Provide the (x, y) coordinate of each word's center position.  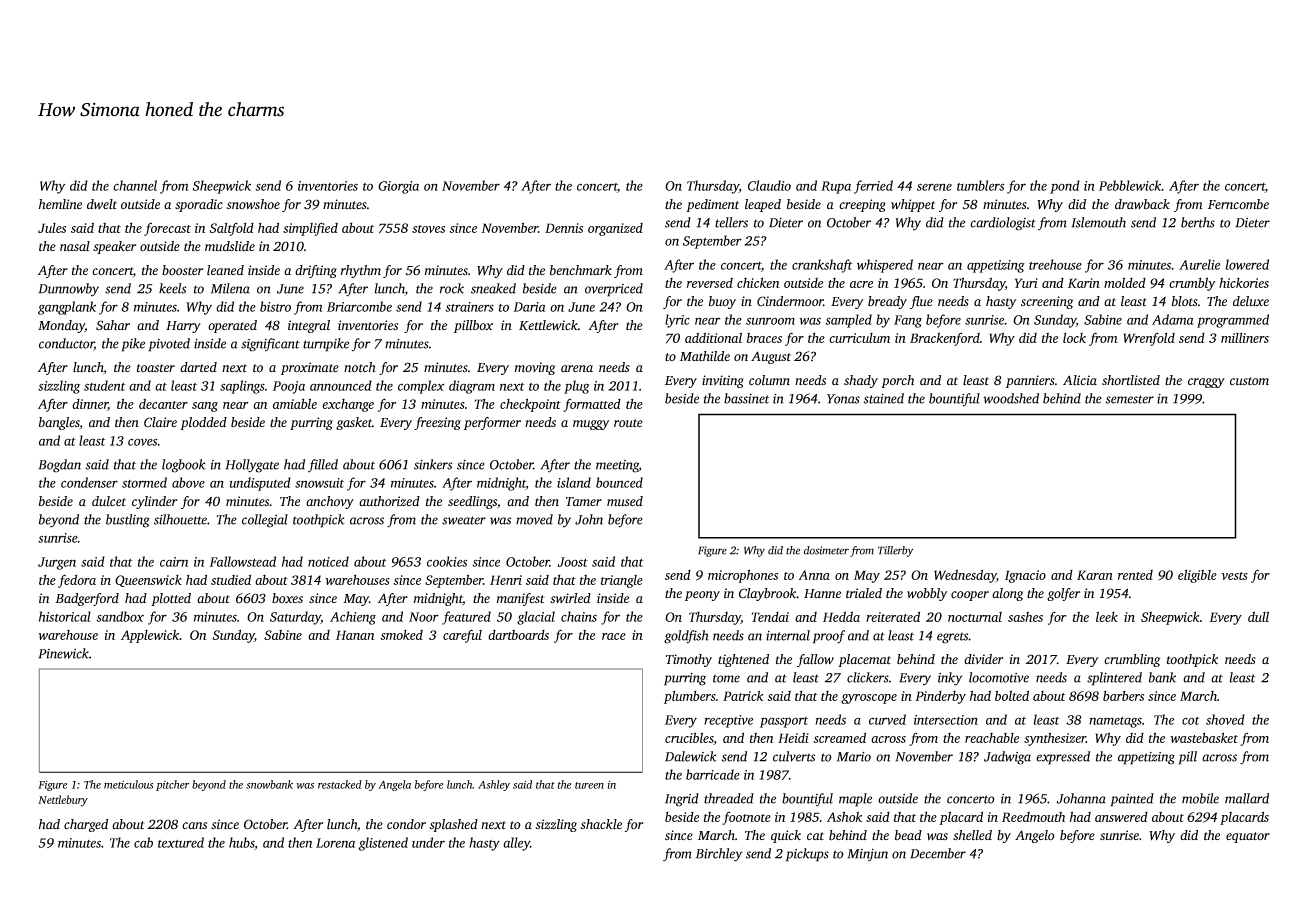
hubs (242, 843)
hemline (60, 204)
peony (702, 596)
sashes (1025, 617)
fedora (77, 581)
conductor (66, 344)
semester (1130, 399)
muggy (591, 425)
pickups (807, 855)
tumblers (980, 185)
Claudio (769, 185)
